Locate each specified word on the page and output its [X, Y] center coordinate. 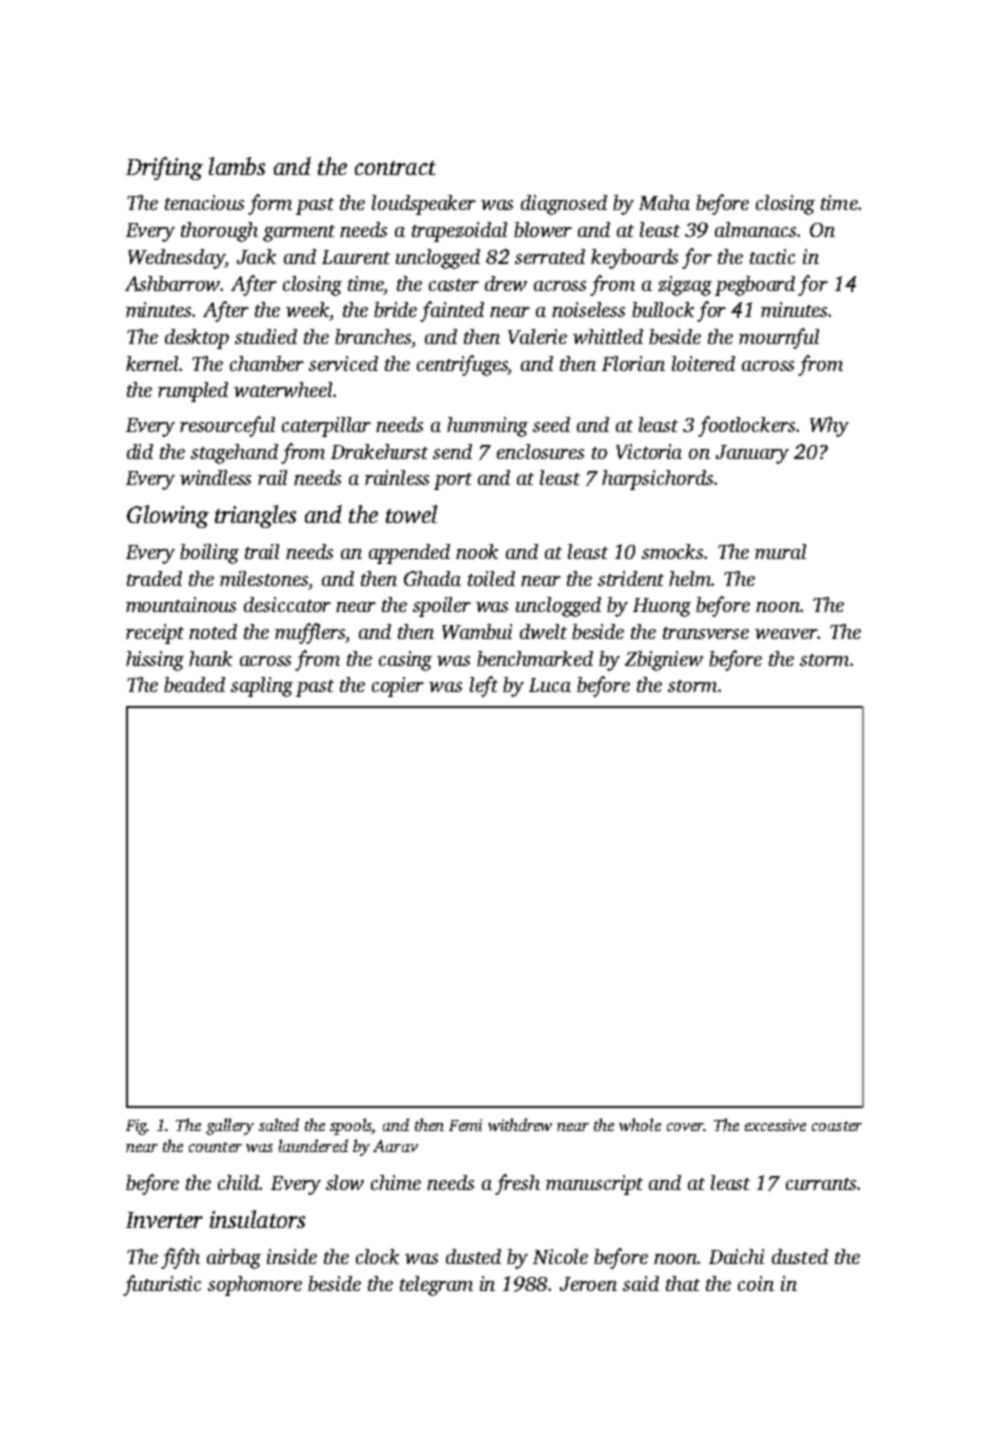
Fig [136, 1127]
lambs [237, 166]
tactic [772, 256]
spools [351, 1126]
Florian [633, 363]
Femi [465, 1125]
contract [395, 168]
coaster [837, 1126]
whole [640, 1124]
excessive [775, 1125]
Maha [664, 202]
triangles [255, 516]
